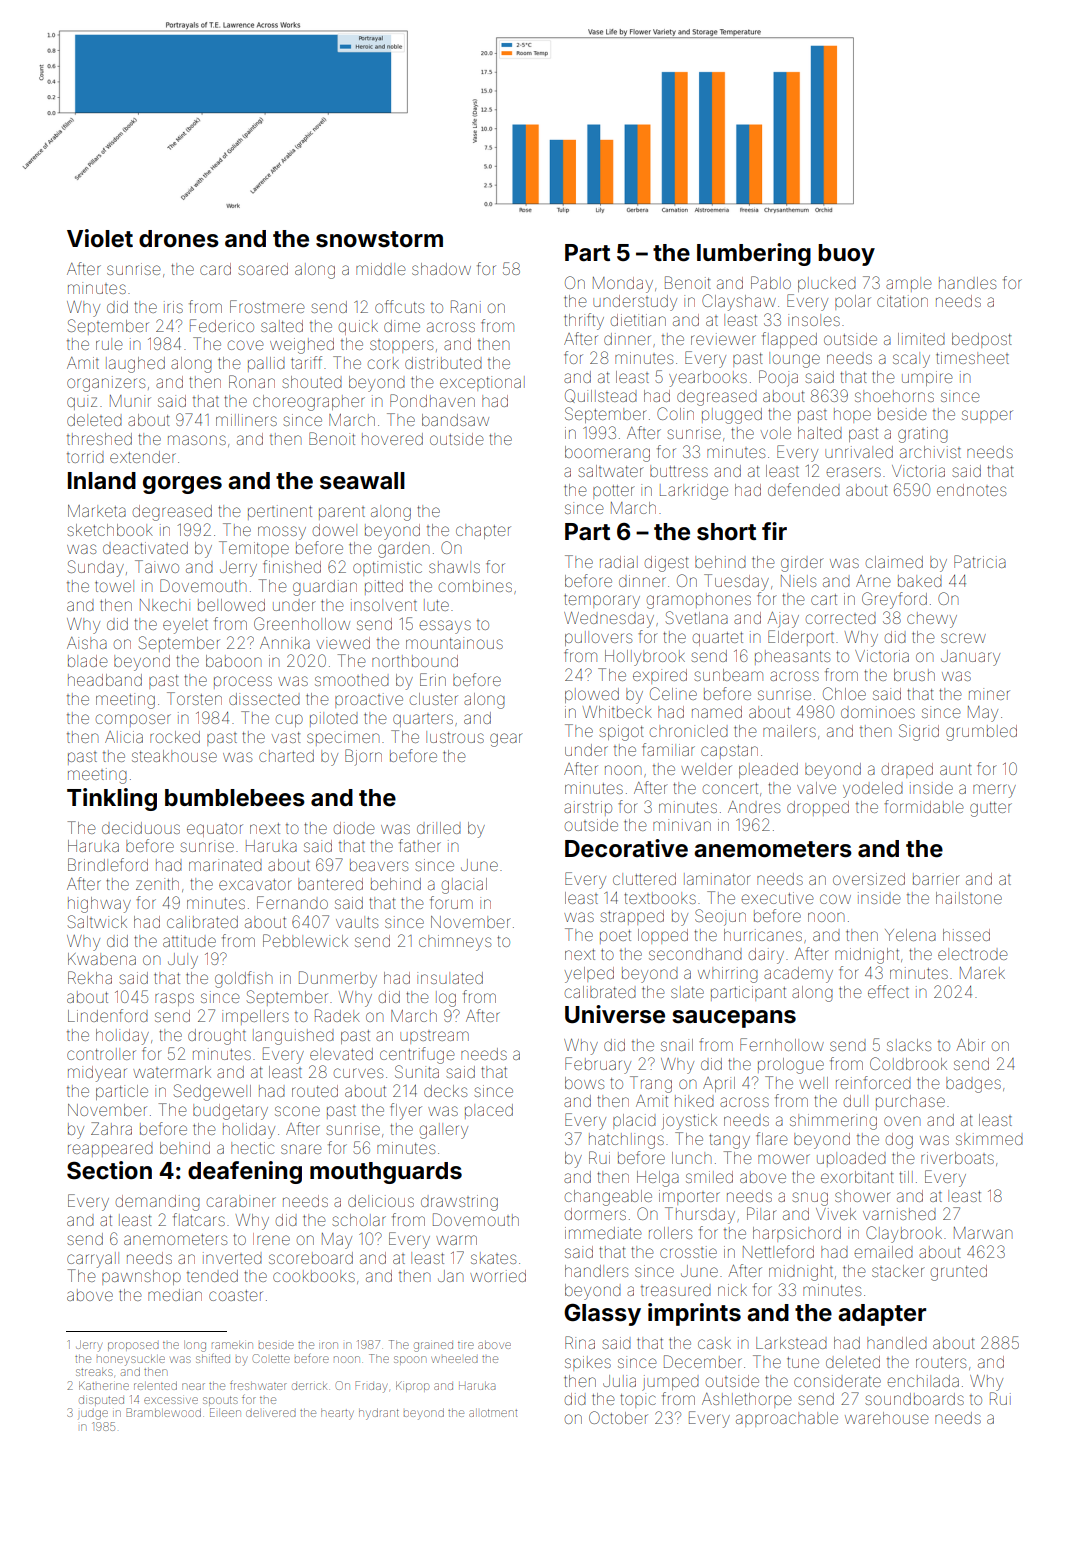 The height and width of the screenshot is (1544, 1092). I want to click on soared, so click(263, 269).
